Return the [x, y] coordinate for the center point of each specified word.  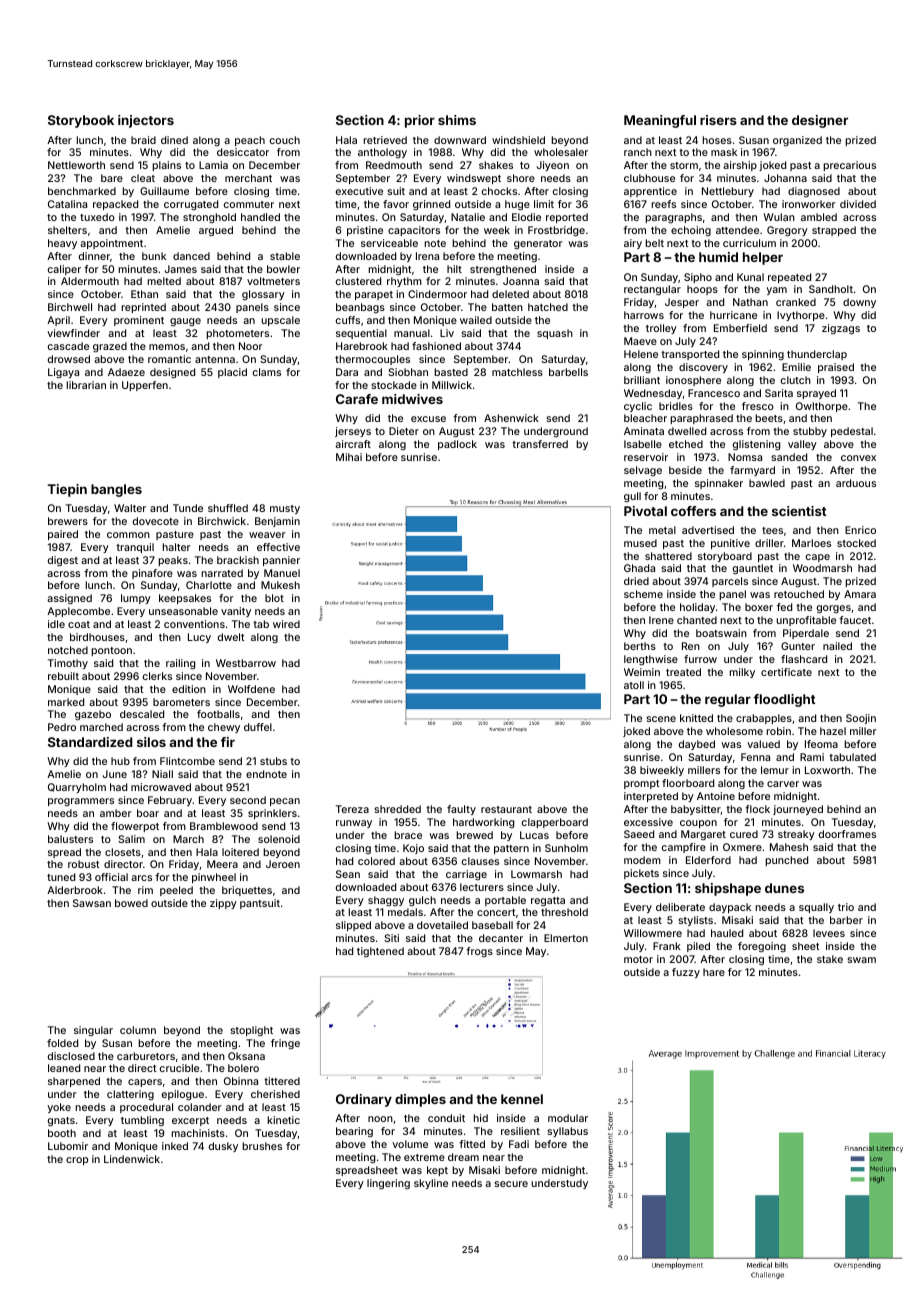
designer [820, 121]
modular [568, 1118]
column [138, 1030]
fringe [285, 1044]
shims [457, 120]
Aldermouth [90, 281]
